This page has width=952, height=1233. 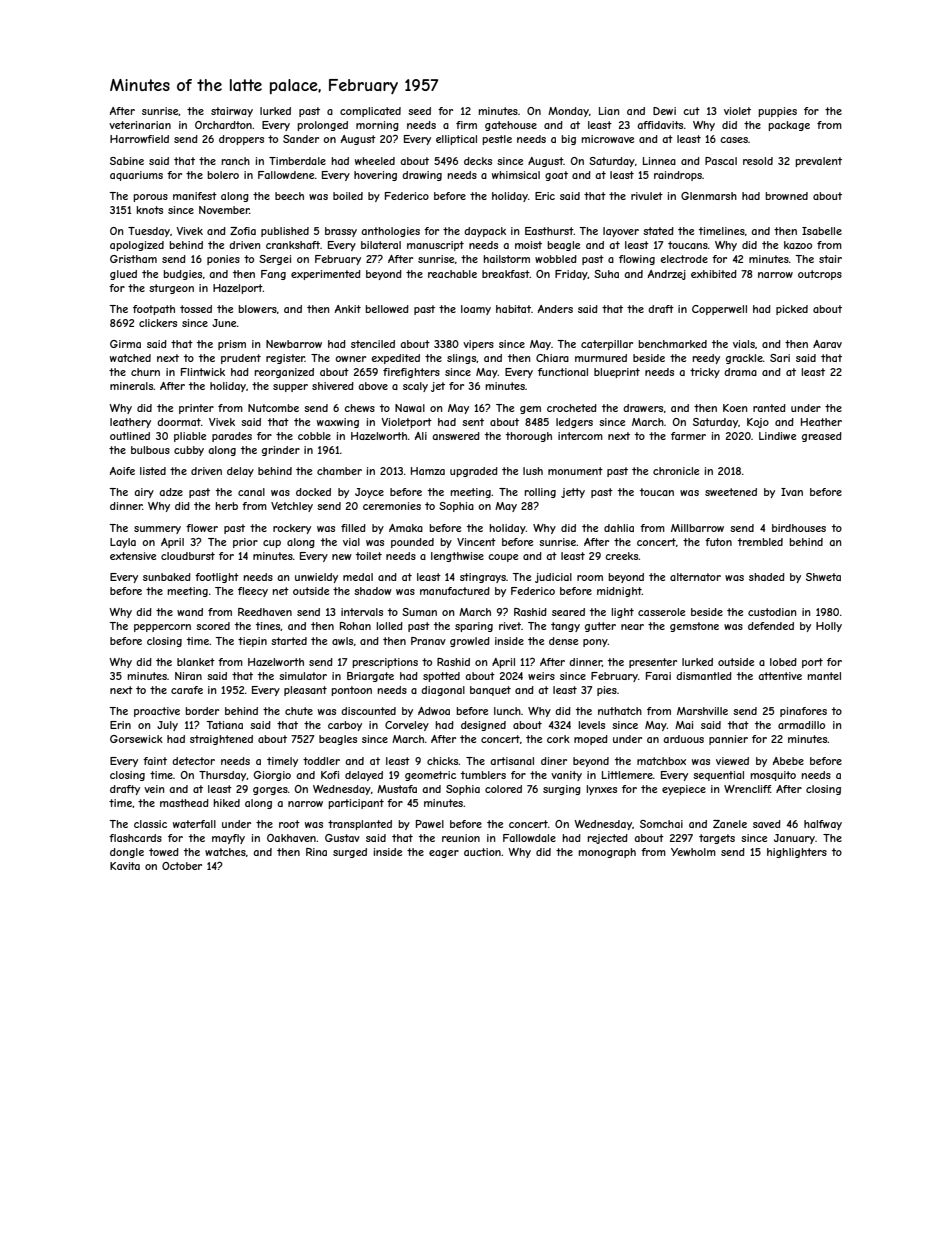 What do you see at coordinates (540, 493) in the page?
I see `rolling` at bounding box center [540, 493].
